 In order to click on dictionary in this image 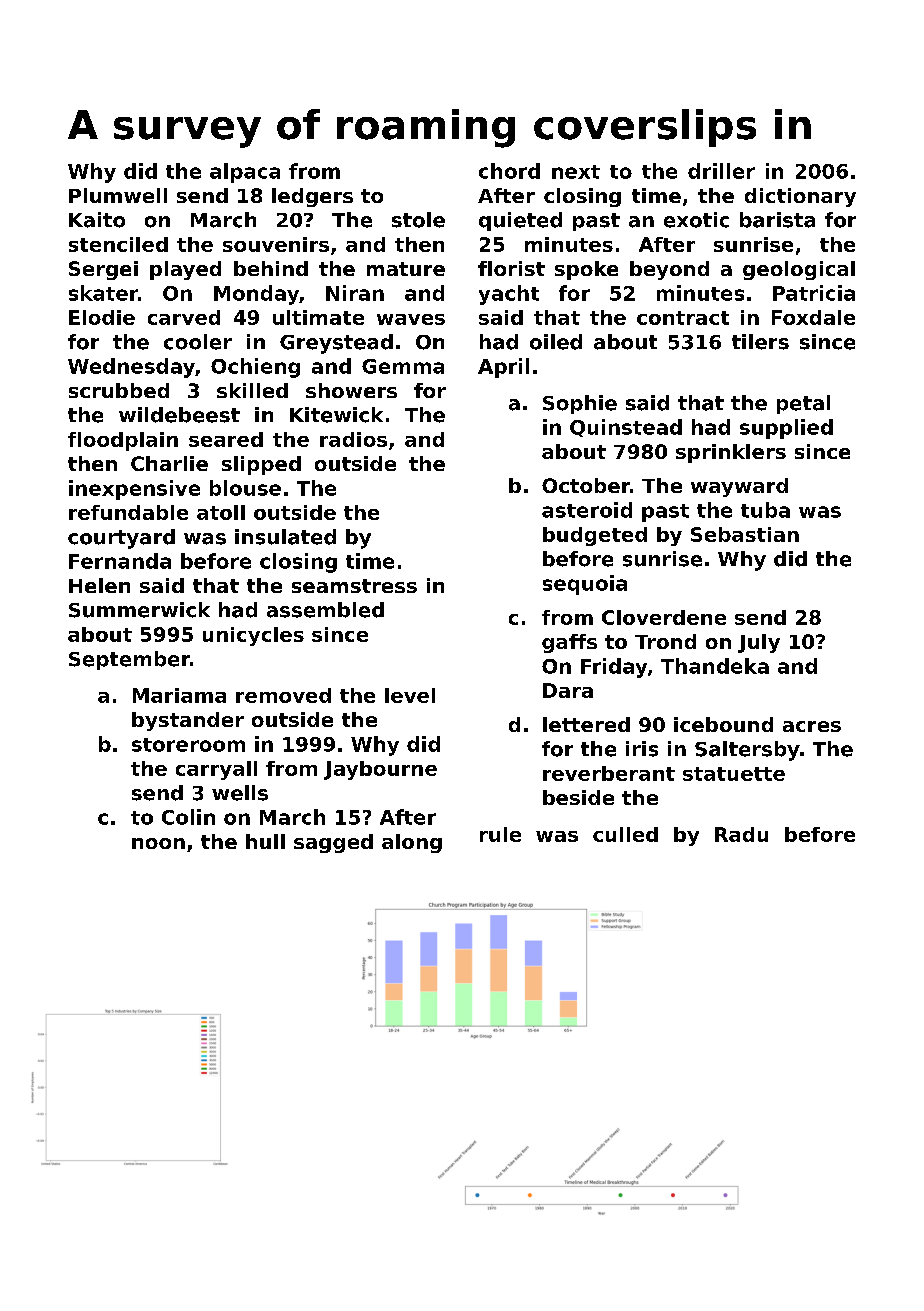, I will do `click(800, 197)`.
